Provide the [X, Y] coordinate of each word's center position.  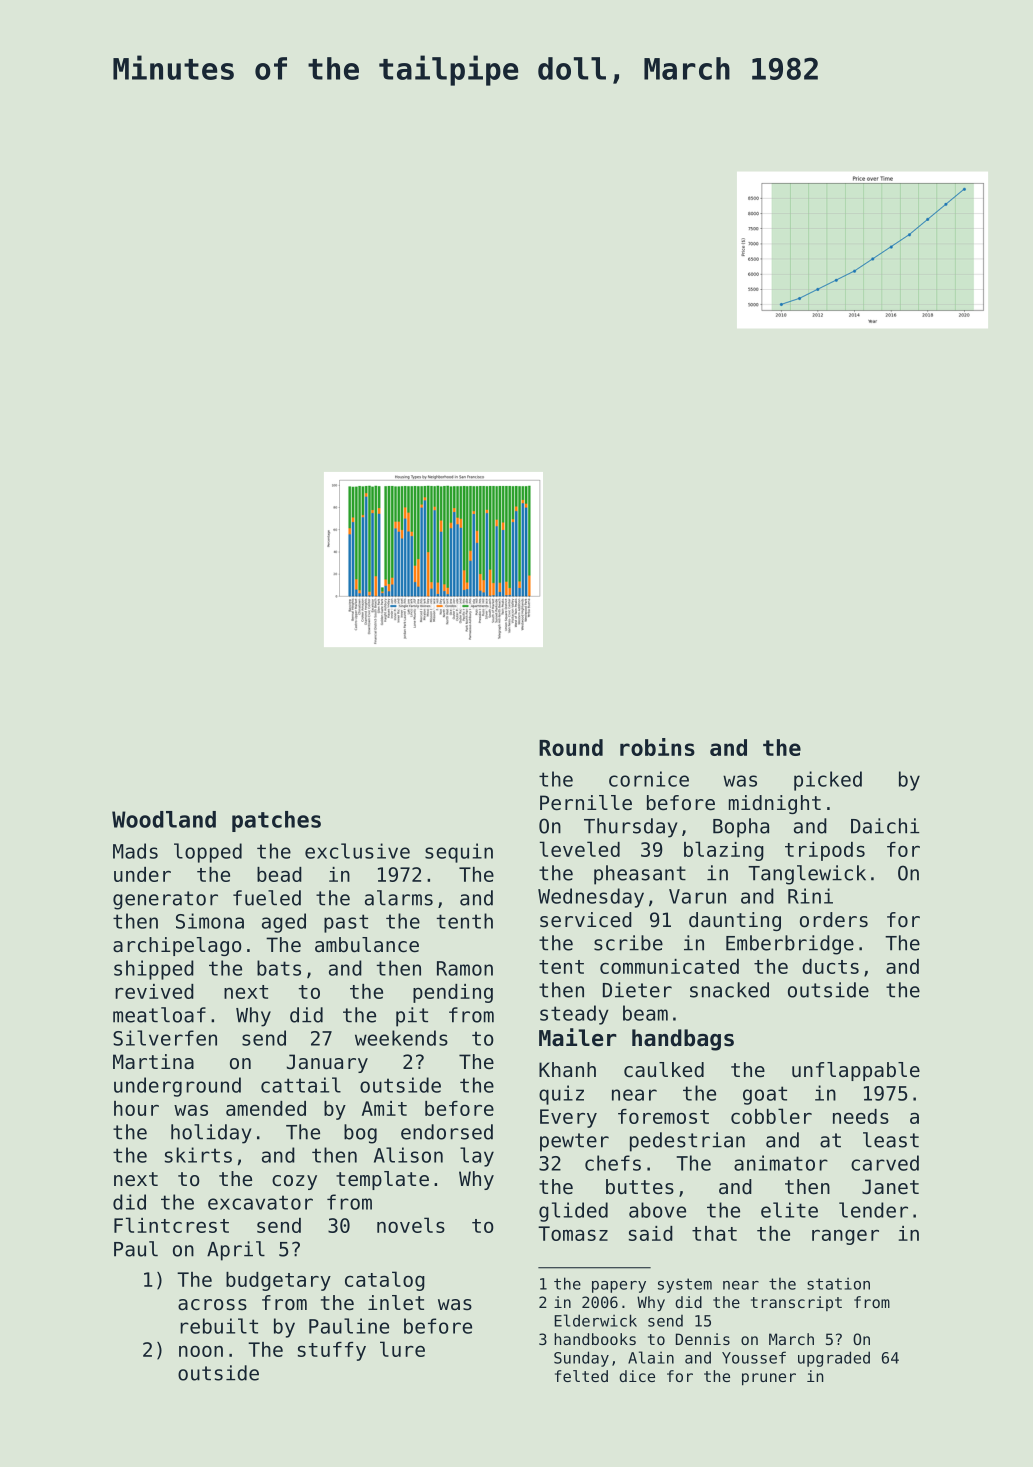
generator [165, 900]
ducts [830, 966]
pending [453, 993]
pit [412, 1017]
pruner [769, 1379]
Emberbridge [790, 945]
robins [657, 747]
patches [276, 821]
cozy [294, 1182]
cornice [649, 779]
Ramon [465, 968]
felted [581, 1376]
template [382, 1180]
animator [781, 1163]
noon [201, 1351]
